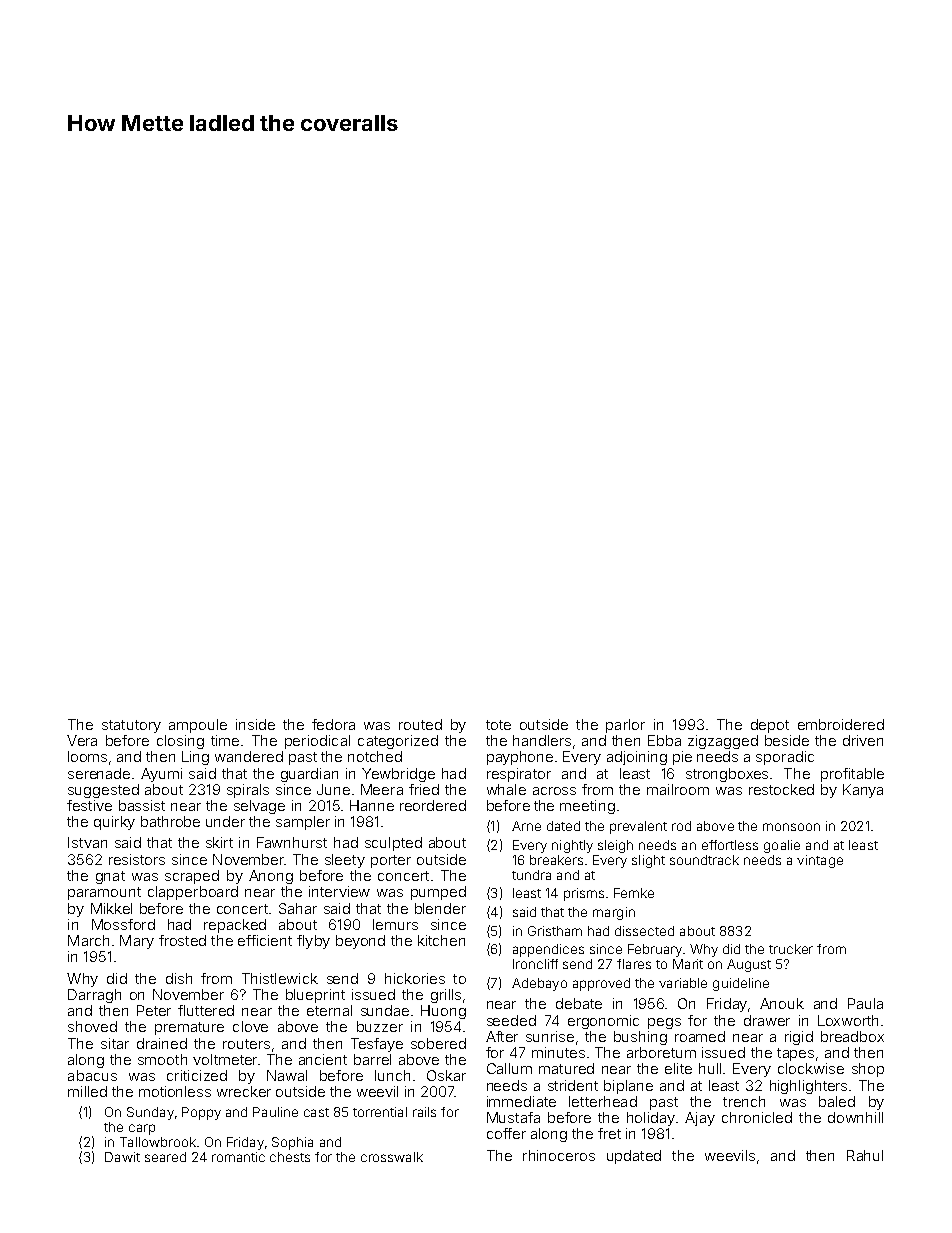  Describe the element at coordinates (131, 726) in the screenshot. I see `statutory` at that location.
